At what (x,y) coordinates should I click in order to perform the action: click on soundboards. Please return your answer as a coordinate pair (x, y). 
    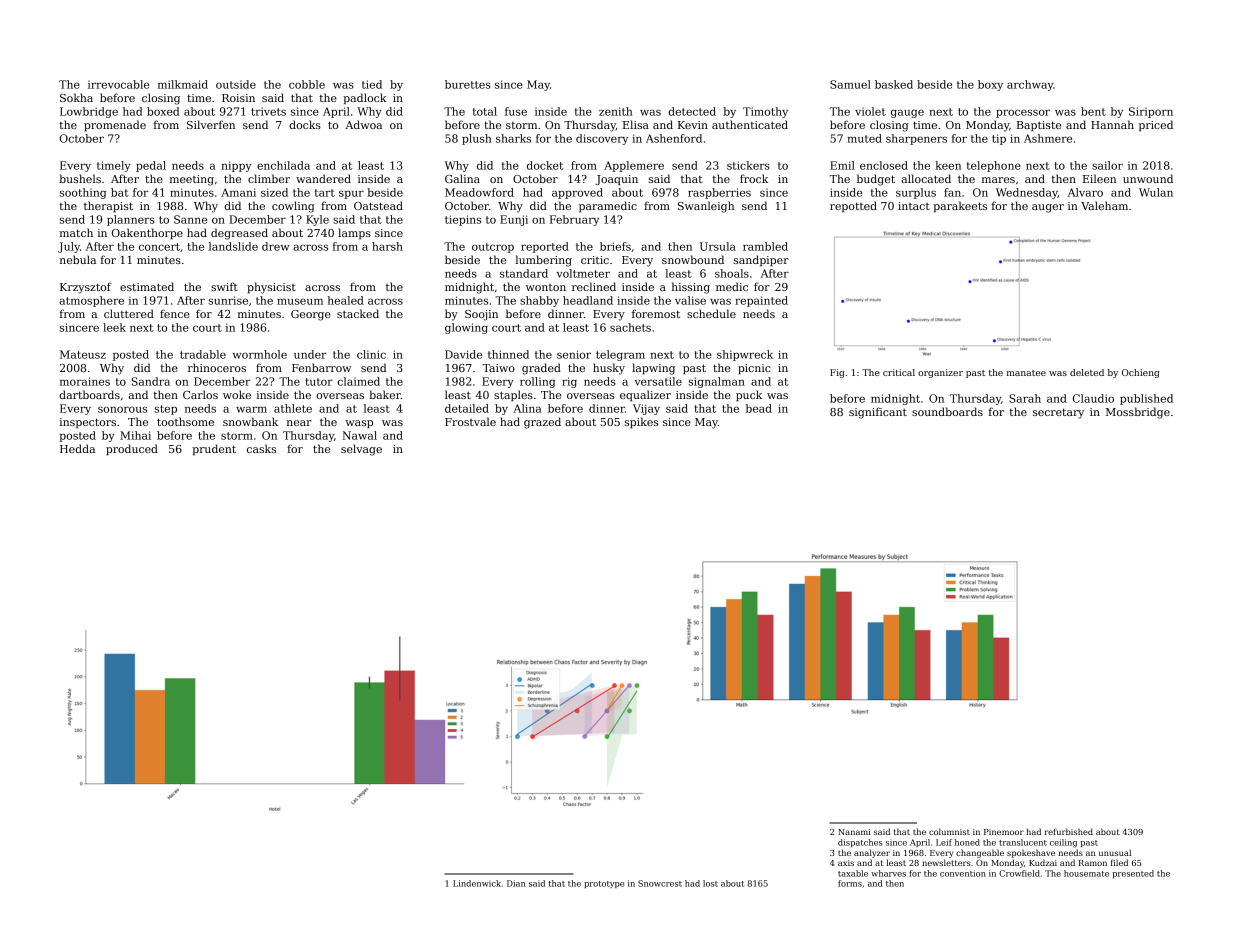
    Looking at the image, I should click on (947, 411).
